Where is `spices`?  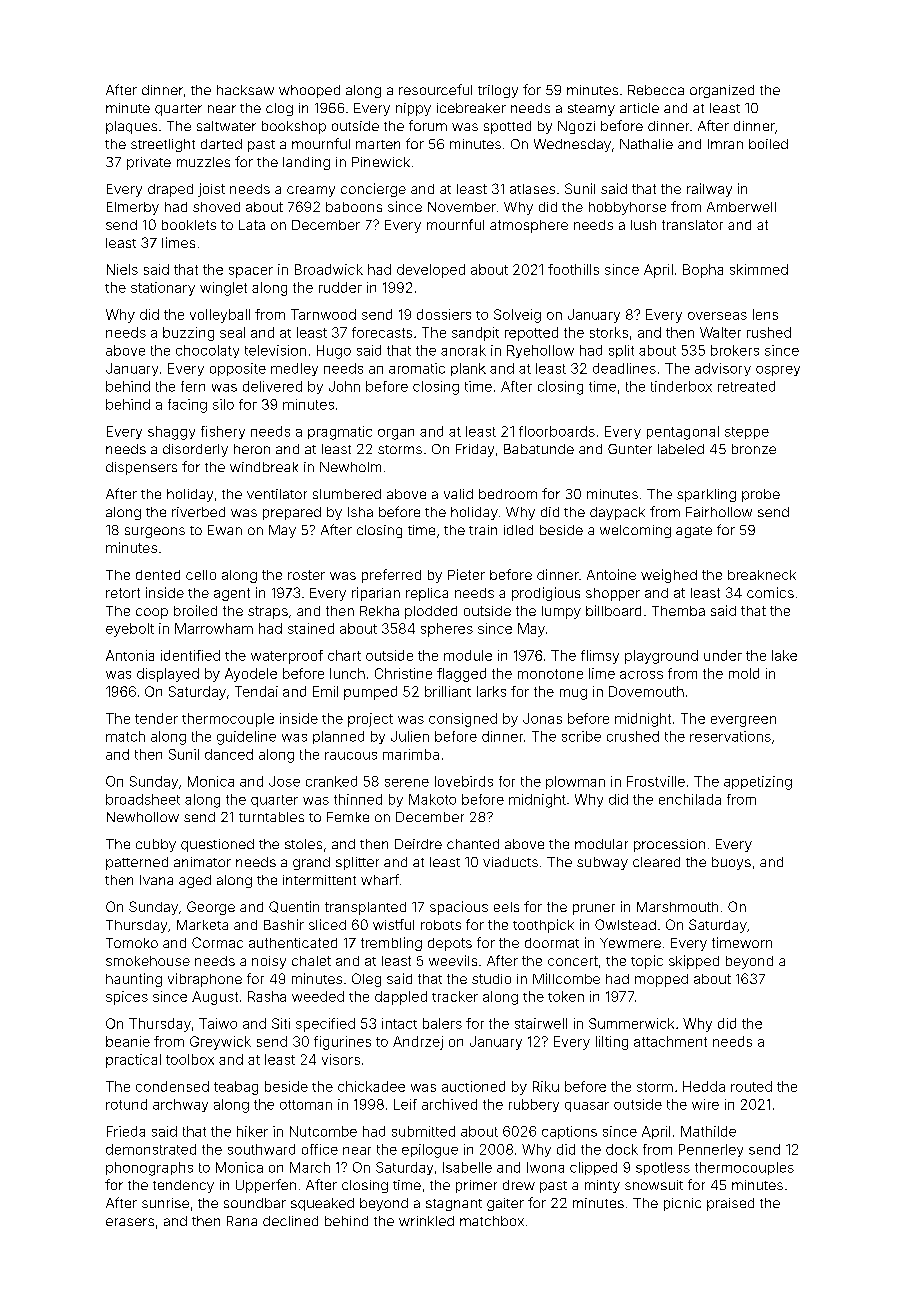
spices is located at coordinates (127, 998).
